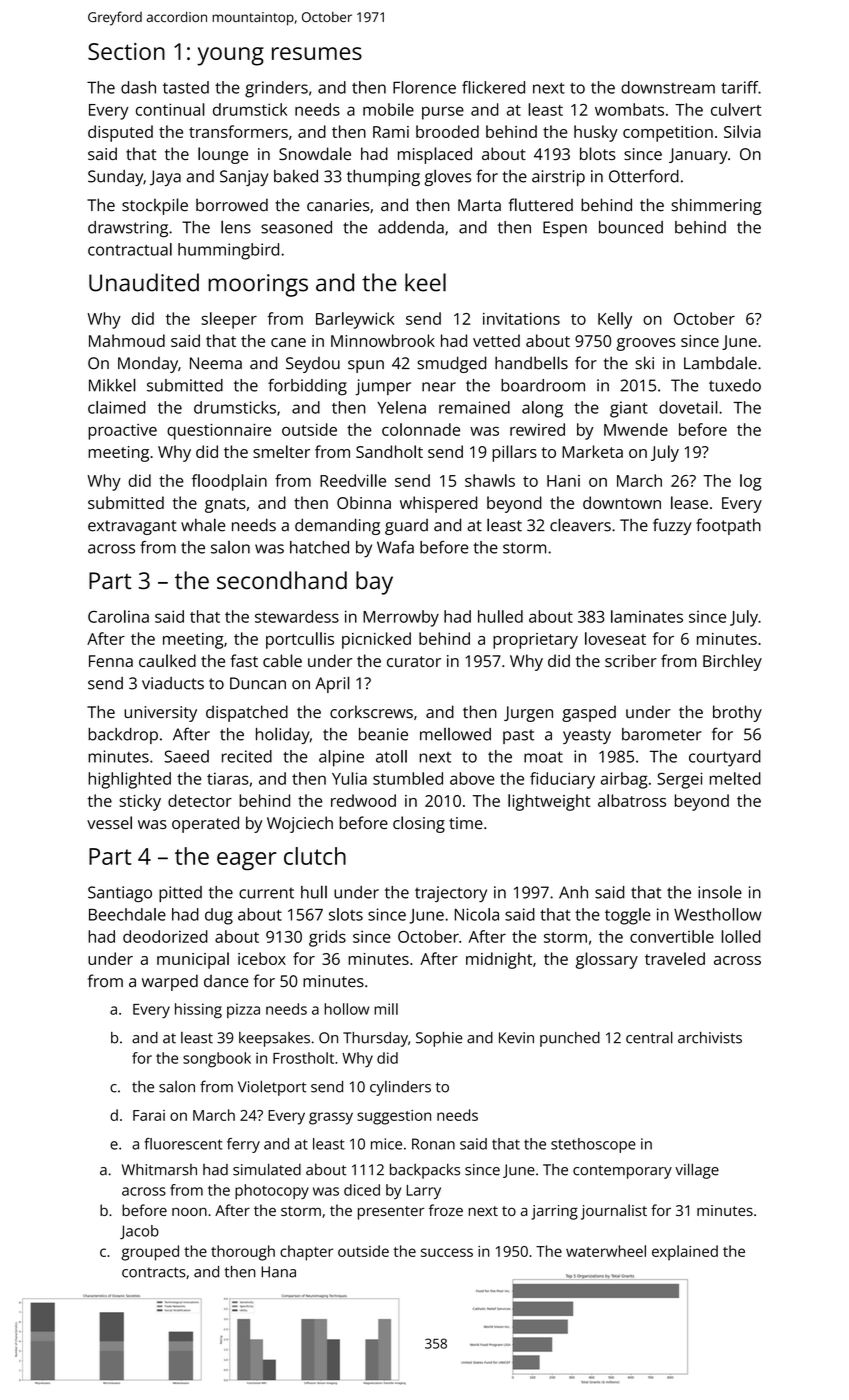  What do you see at coordinates (159, 1170) in the screenshot?
I see `Whitmarsh` at bounding box center [159, 1170].
